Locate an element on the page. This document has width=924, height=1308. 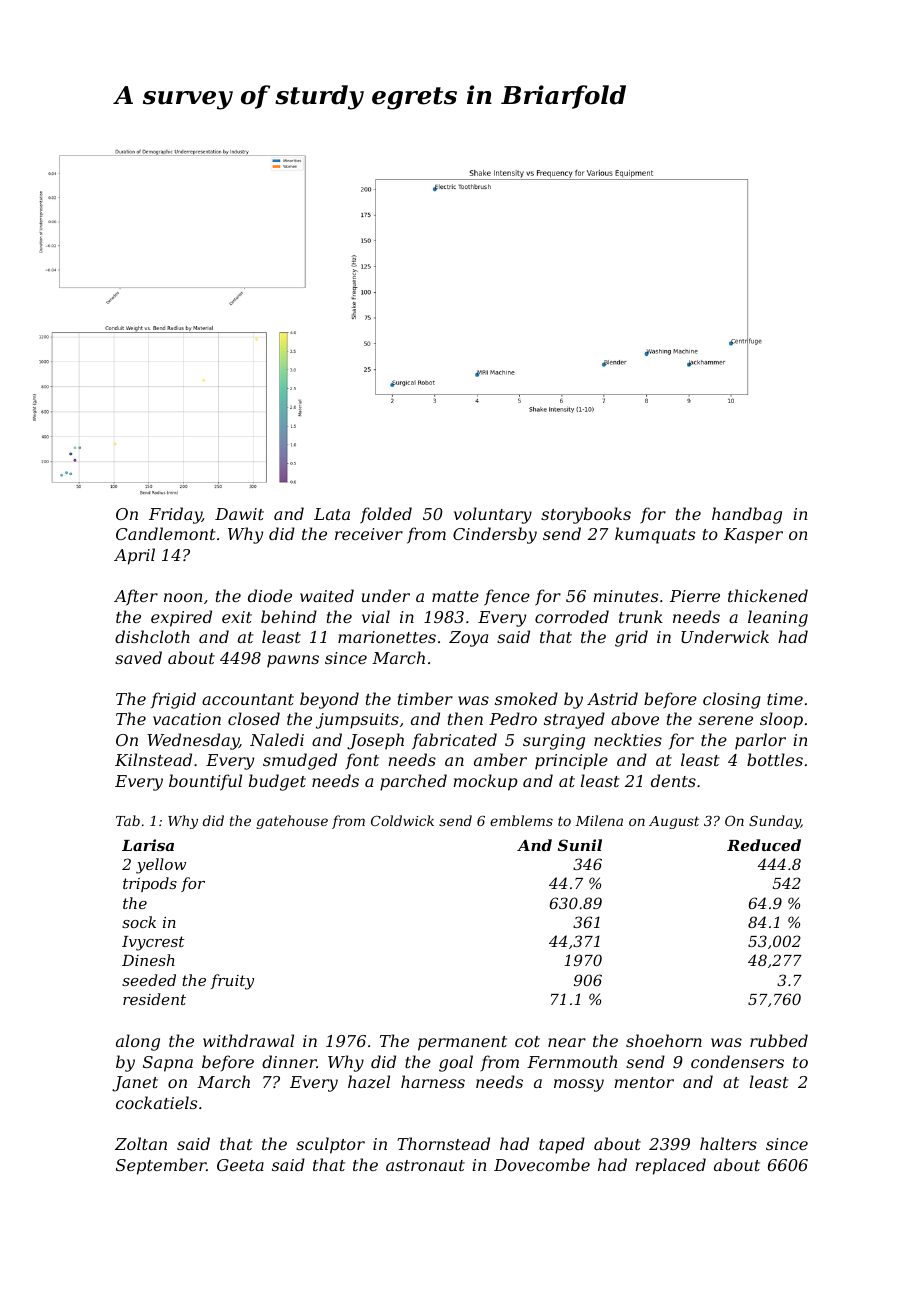
cot is located at coordinates (527, 1041).
